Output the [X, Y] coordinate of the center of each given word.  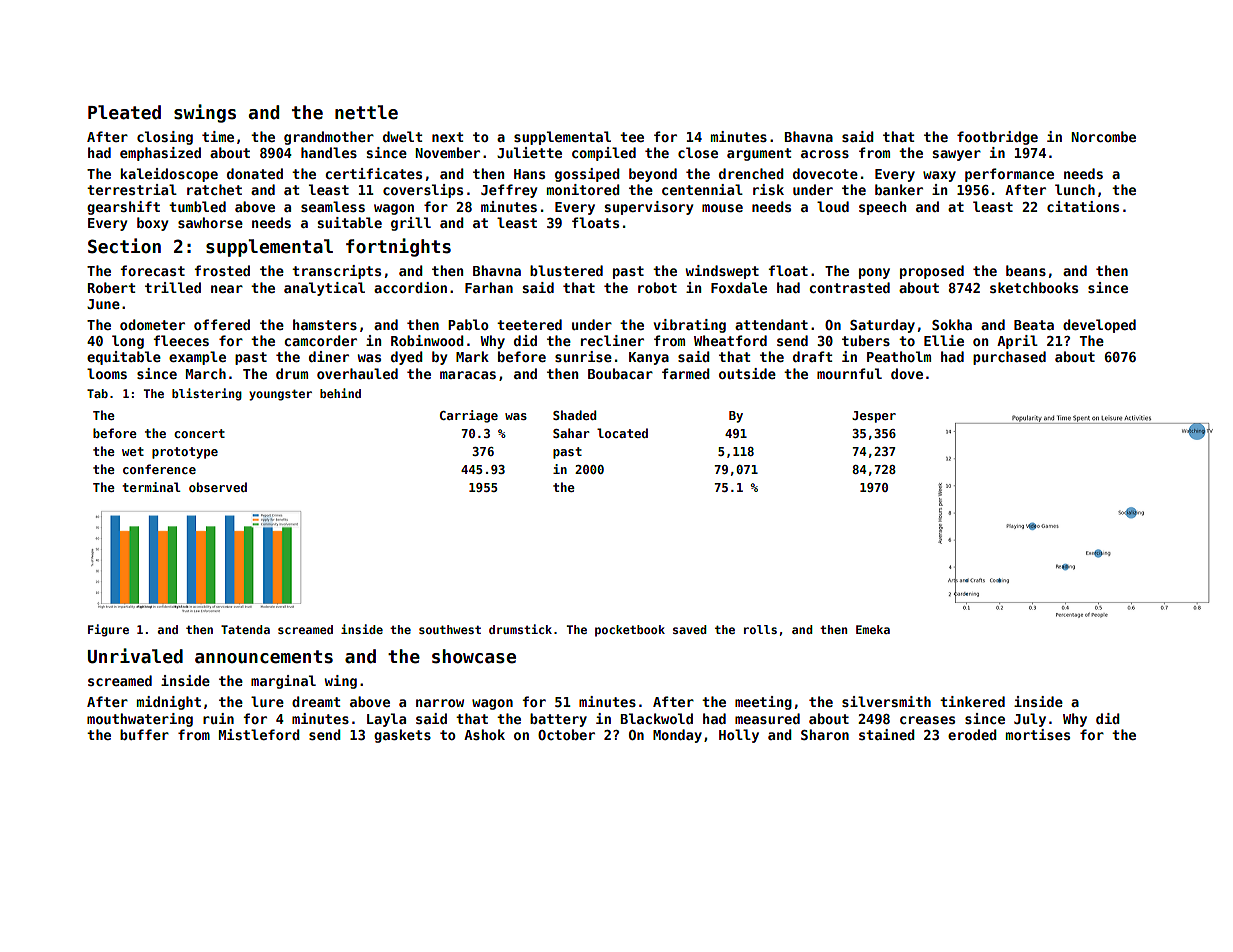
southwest [450, 629]
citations [1083, 206]
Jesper [874, 417]
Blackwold [656, 718]
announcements [264, 657]
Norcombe [1103, 136]
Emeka [873, 629]
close [698, 152]
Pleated [124, 112]
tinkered [972, 701]
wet [133, 451]
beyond [653, 175]
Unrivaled [135, 656]
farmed [686, 373]
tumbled [197, 206]
